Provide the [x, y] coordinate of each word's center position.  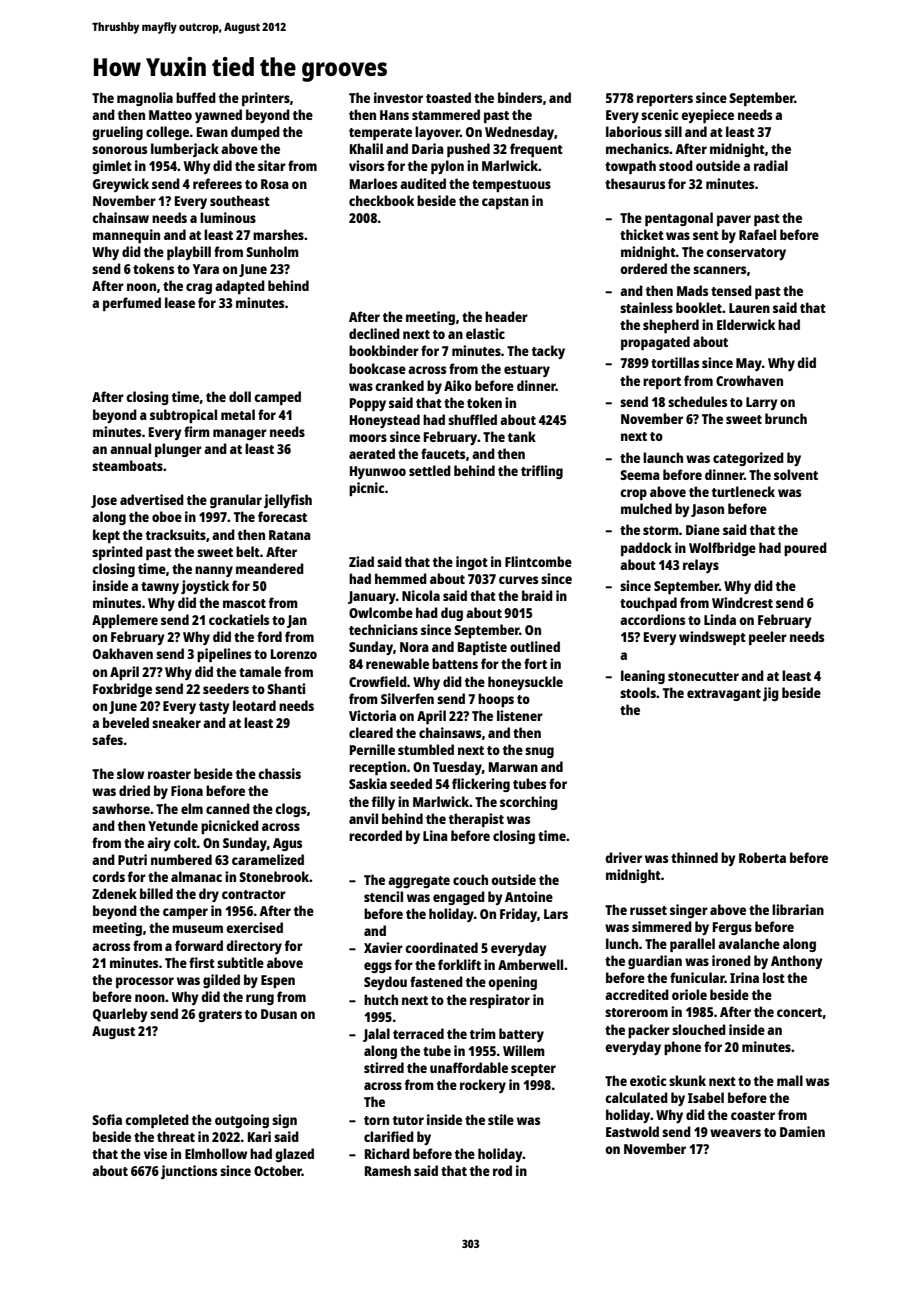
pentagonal [679, 219]
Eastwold [632, 1131]
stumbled [426, 749]
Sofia [107, 1119]
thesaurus [635, 183]
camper [185, 913]
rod [502, 1170]
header [506, 316]
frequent [536, 150]
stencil [383, 896]
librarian [798, 909]
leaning [643, 677]
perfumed [132, 304]
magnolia [145, 99]
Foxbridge [122, 690]
